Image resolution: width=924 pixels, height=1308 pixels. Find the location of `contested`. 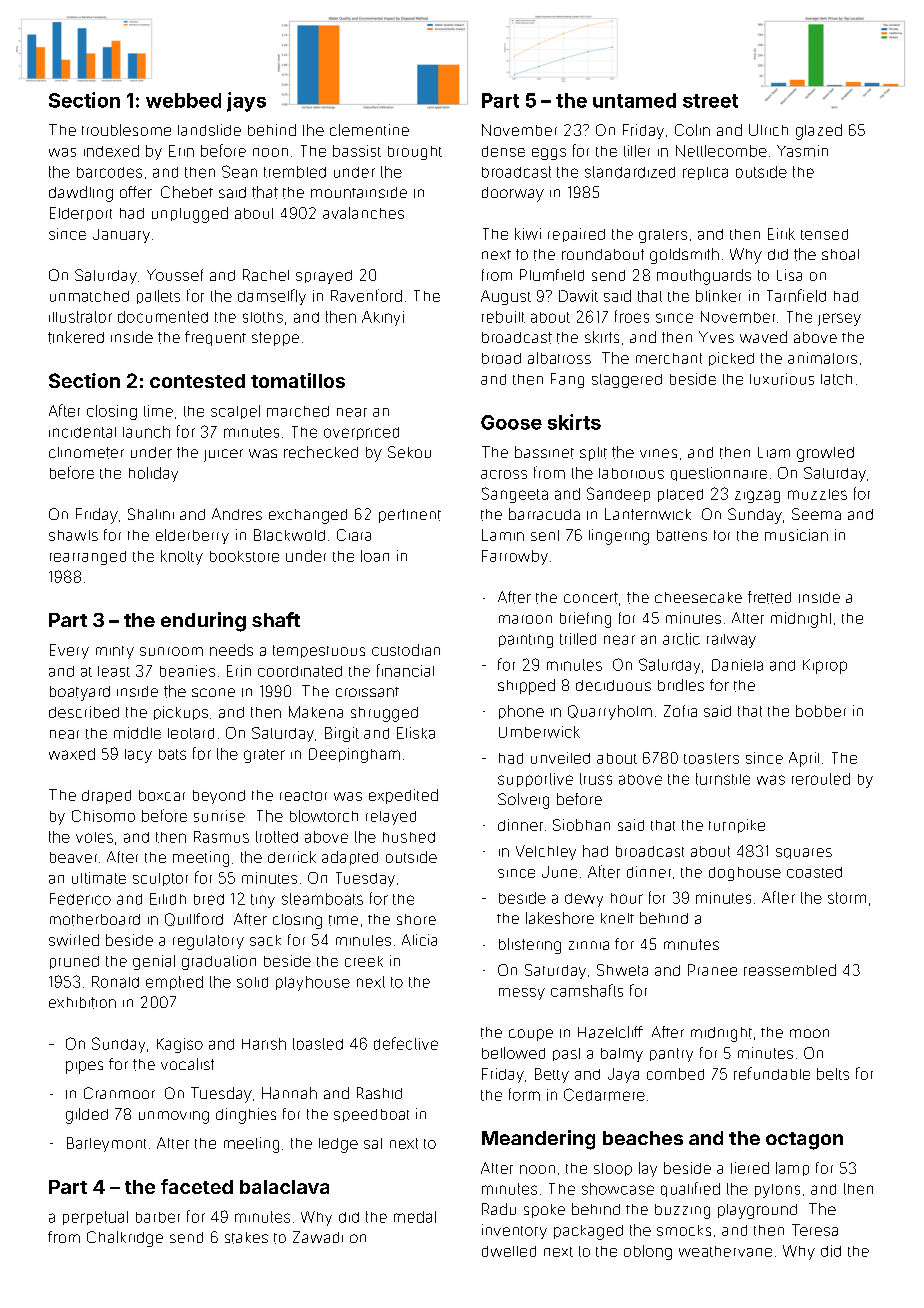

contested is located at coordinates (197, 381).
